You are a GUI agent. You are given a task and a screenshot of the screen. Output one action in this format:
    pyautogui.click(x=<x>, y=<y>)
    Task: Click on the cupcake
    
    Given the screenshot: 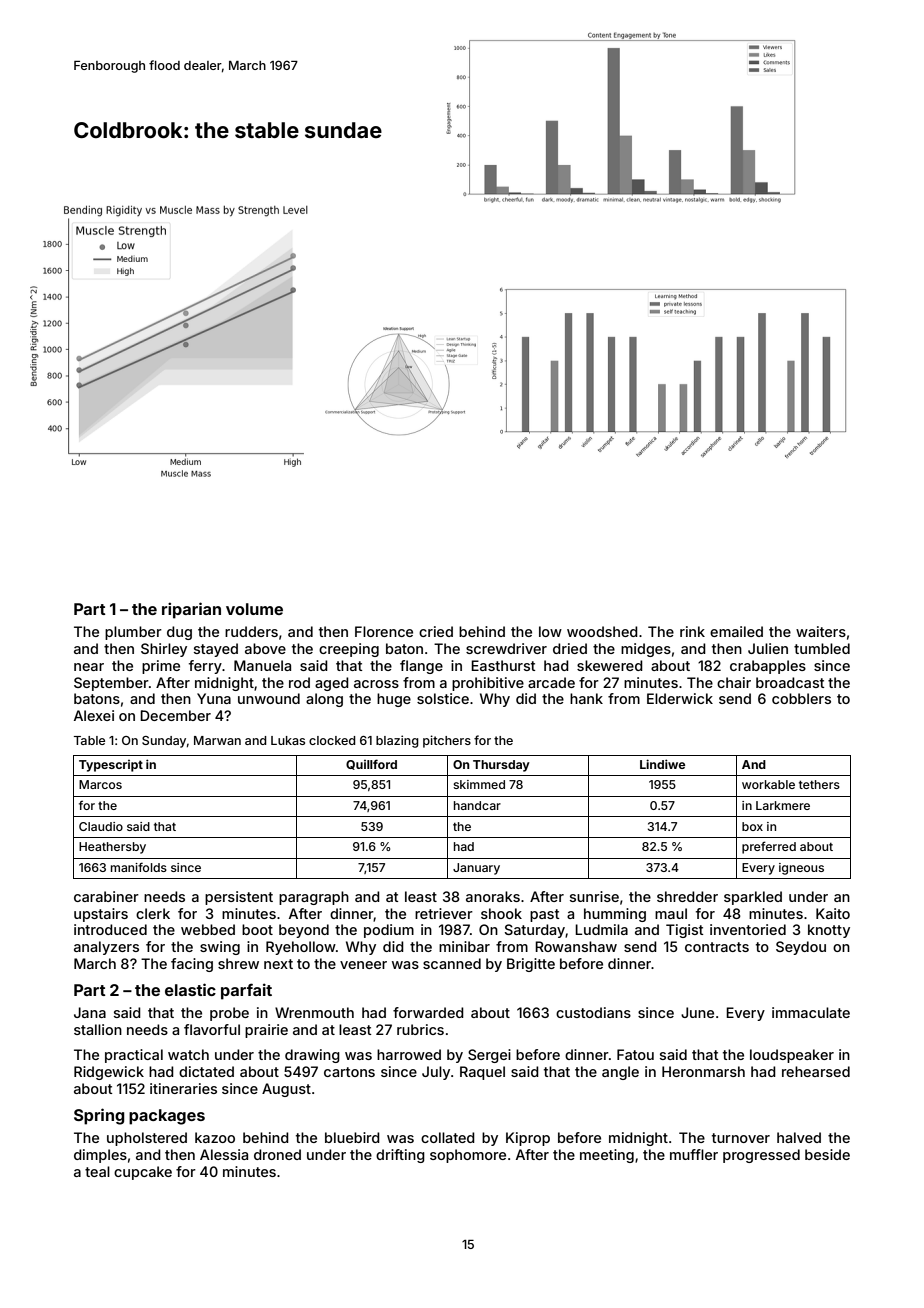 What is the action you would take?
    pyautogui.click(x=143, y=1173)
